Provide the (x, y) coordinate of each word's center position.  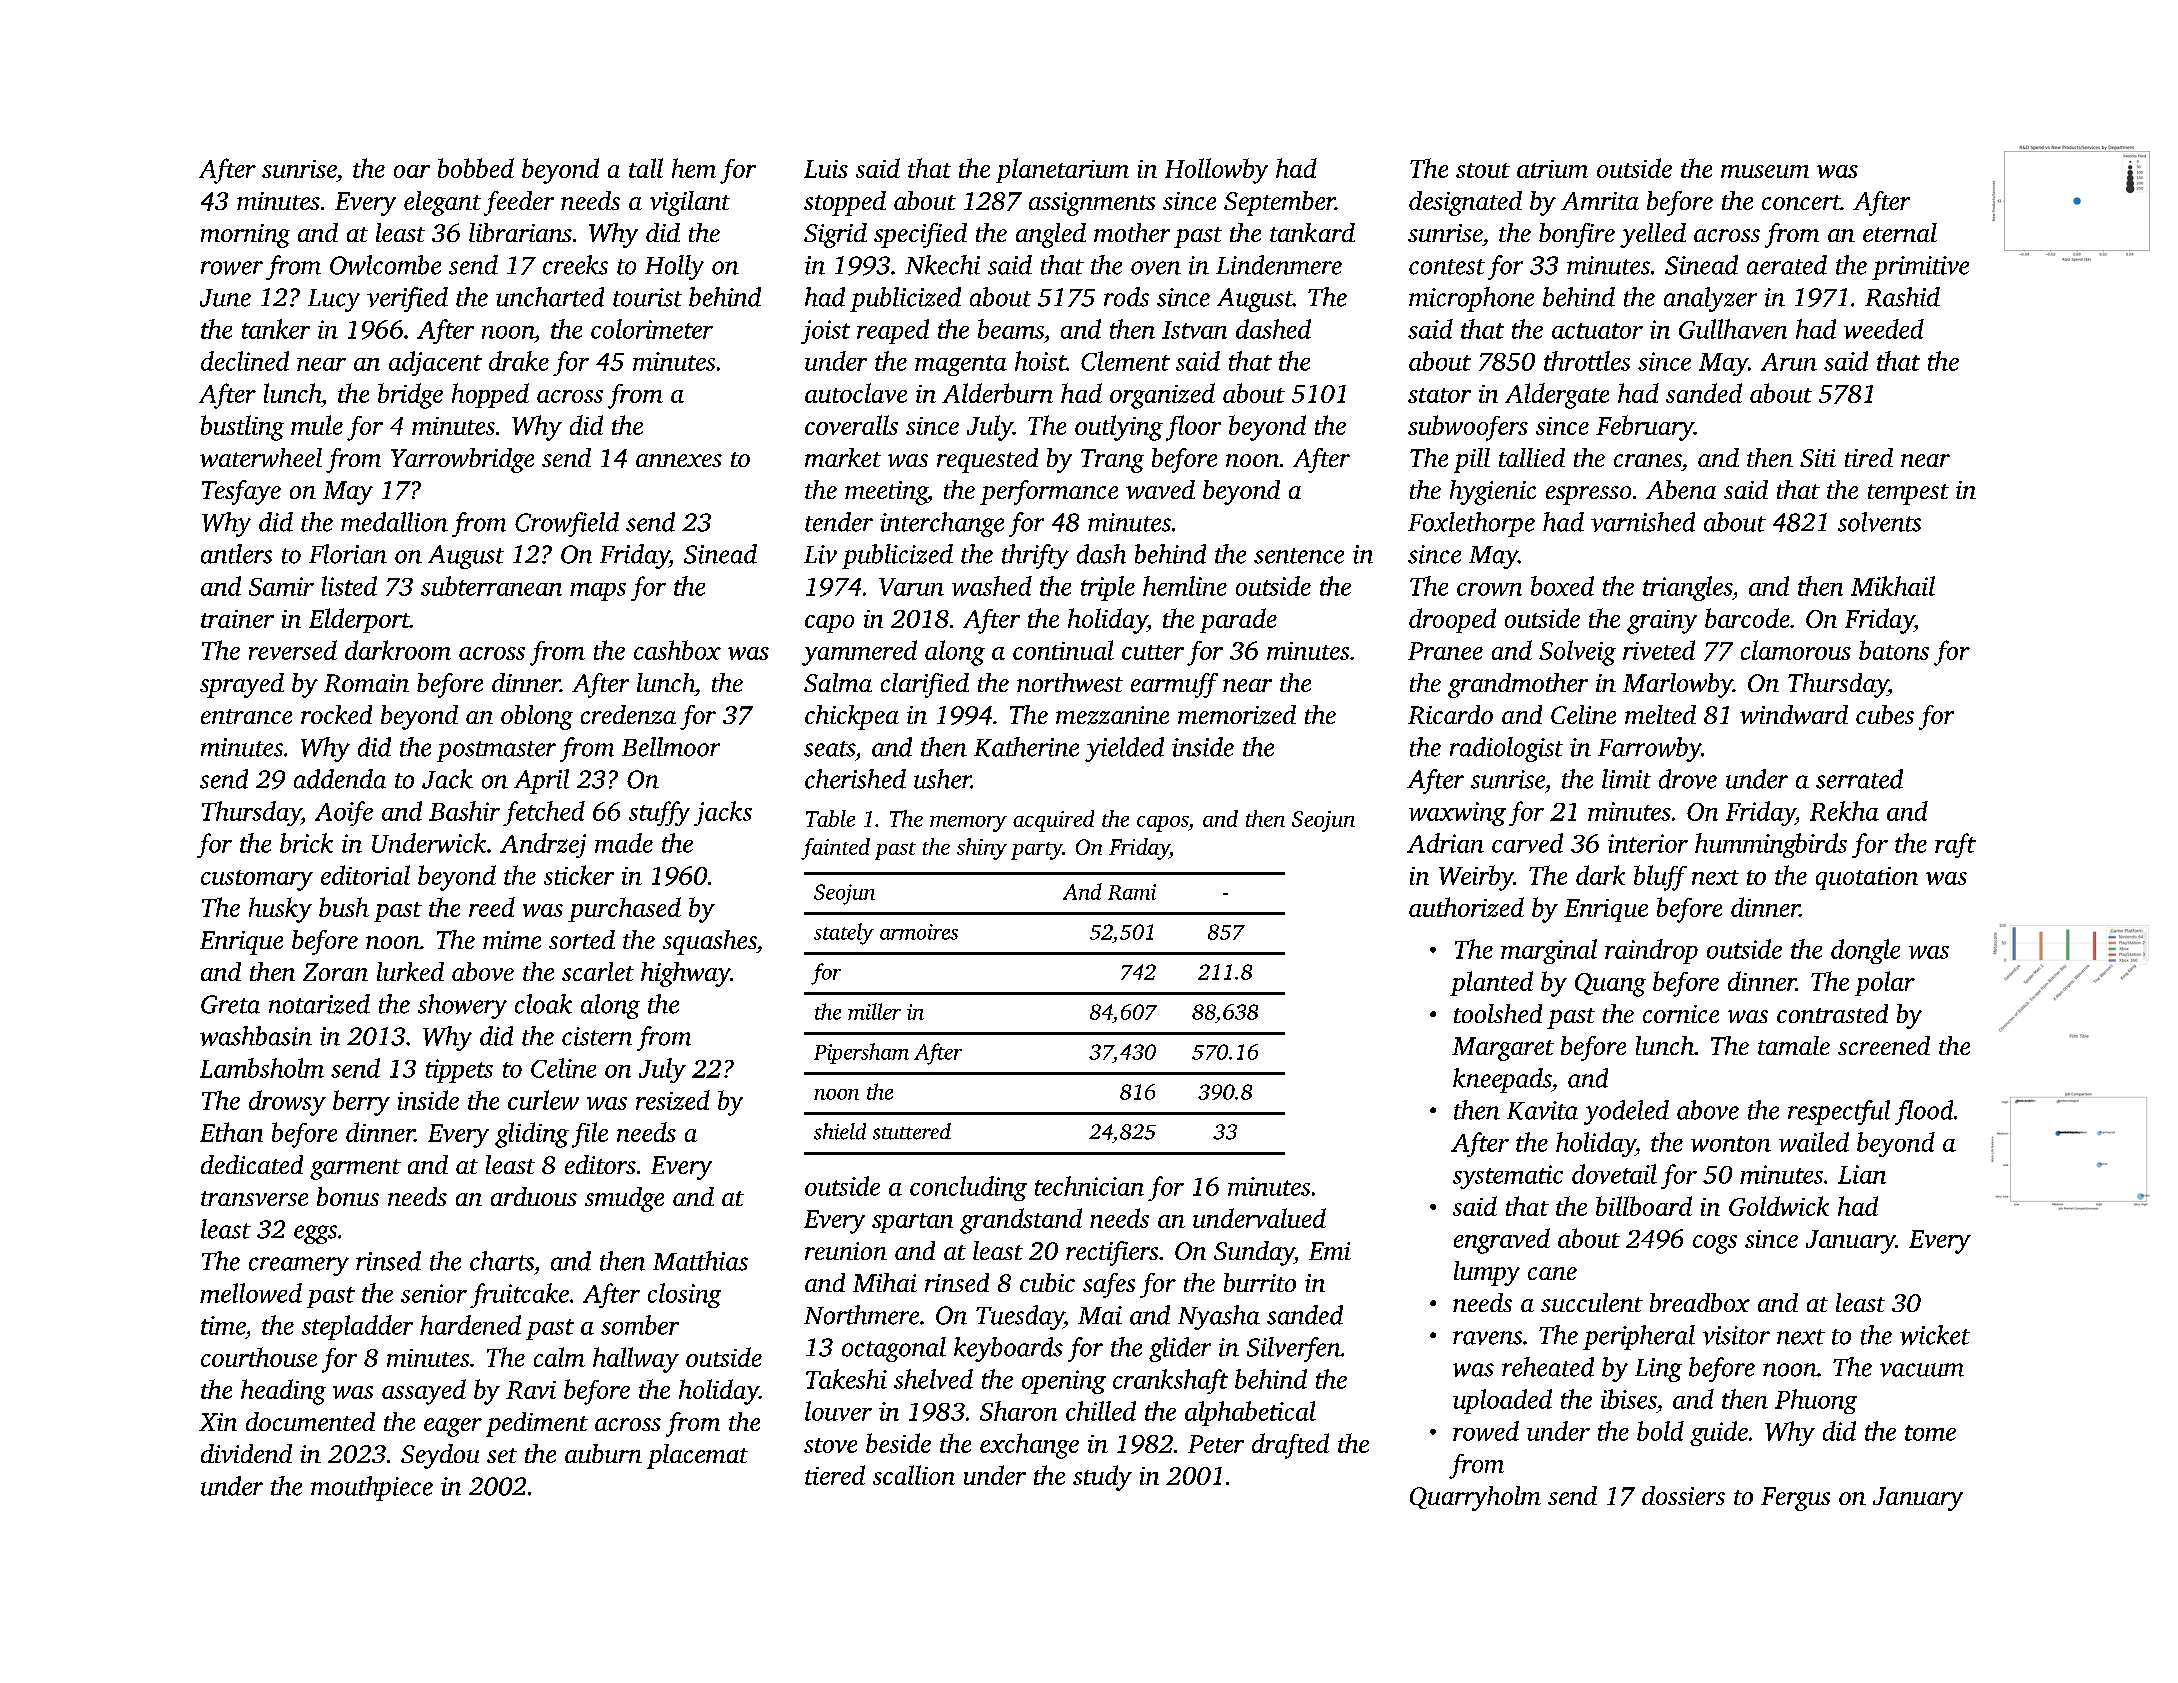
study (1102, 1478)
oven (1156, 268)
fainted (835, 849)
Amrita (1600, 201)
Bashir (464, 811)
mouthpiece (372, 1488)
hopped (490, 395)
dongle (1865, 951)
